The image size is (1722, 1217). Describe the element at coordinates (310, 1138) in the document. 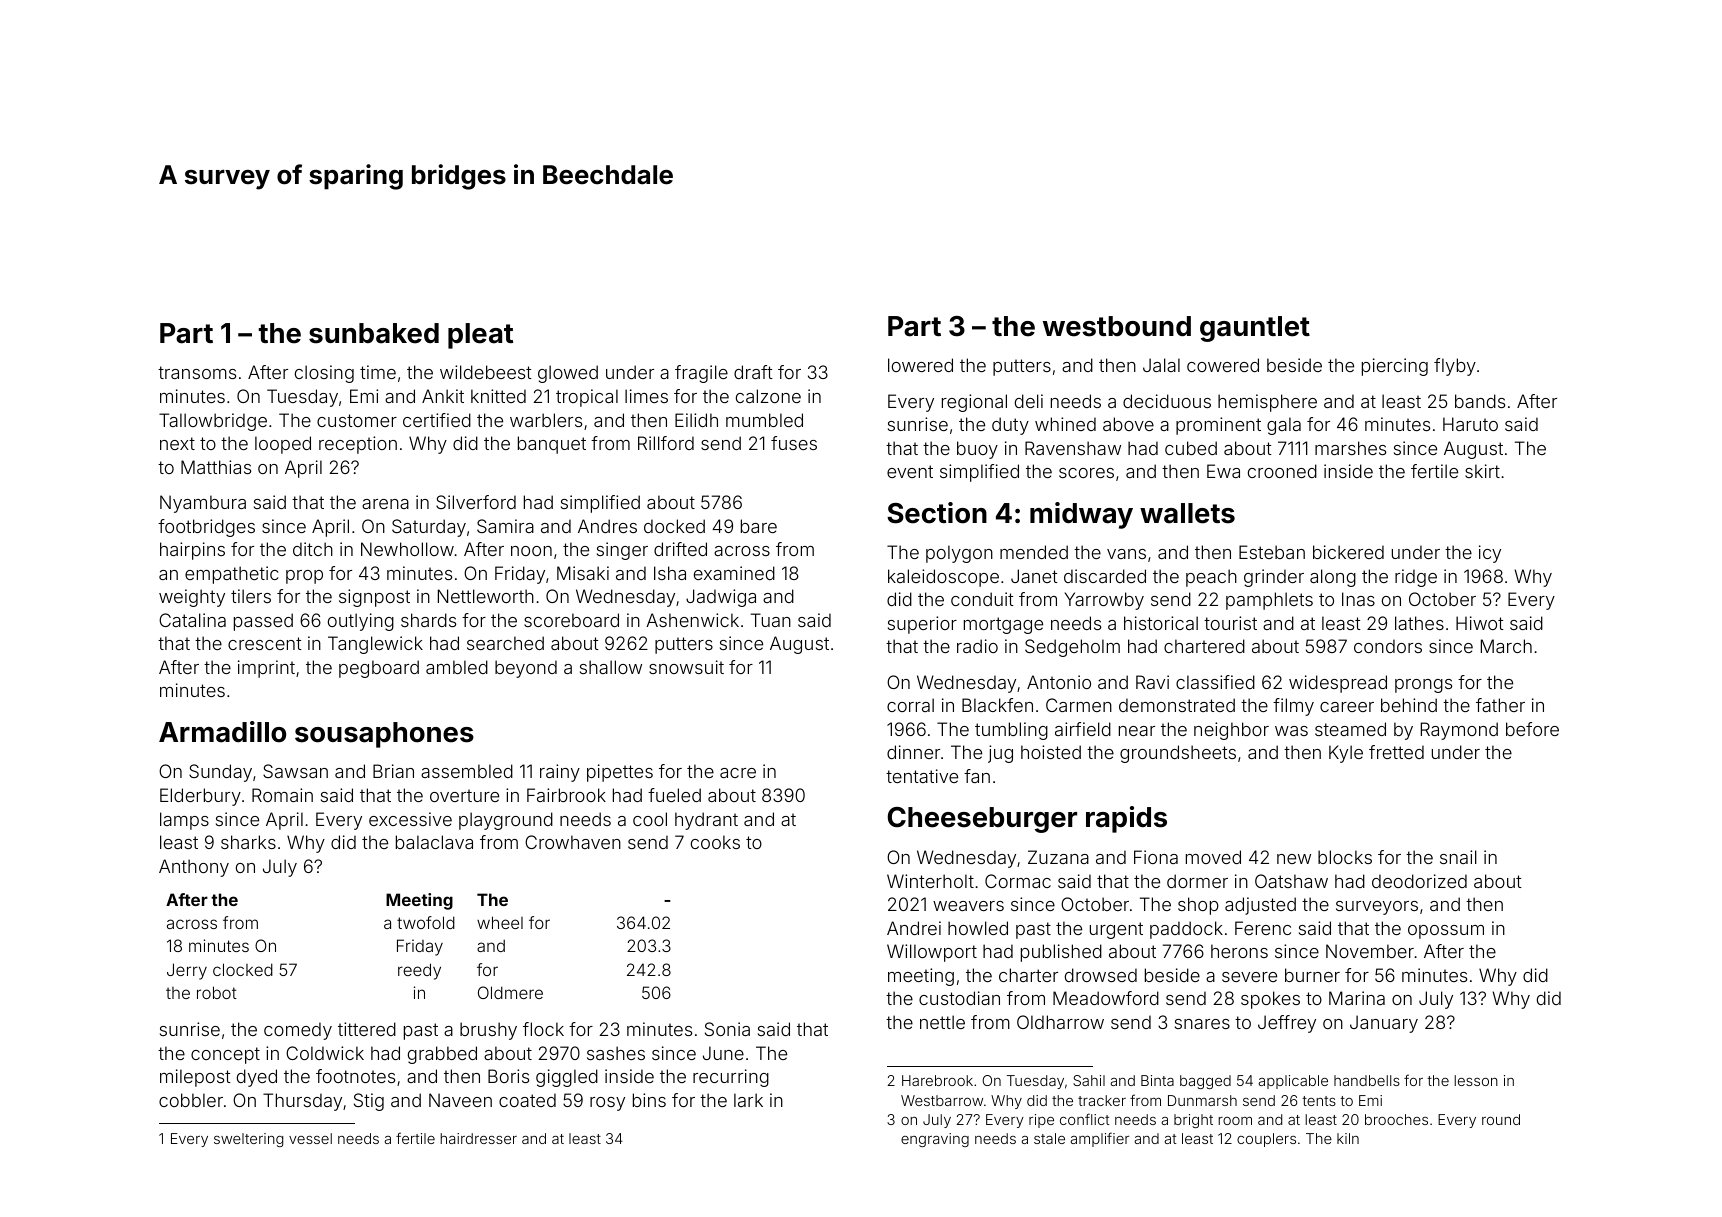

I see `vessel` at that location.
